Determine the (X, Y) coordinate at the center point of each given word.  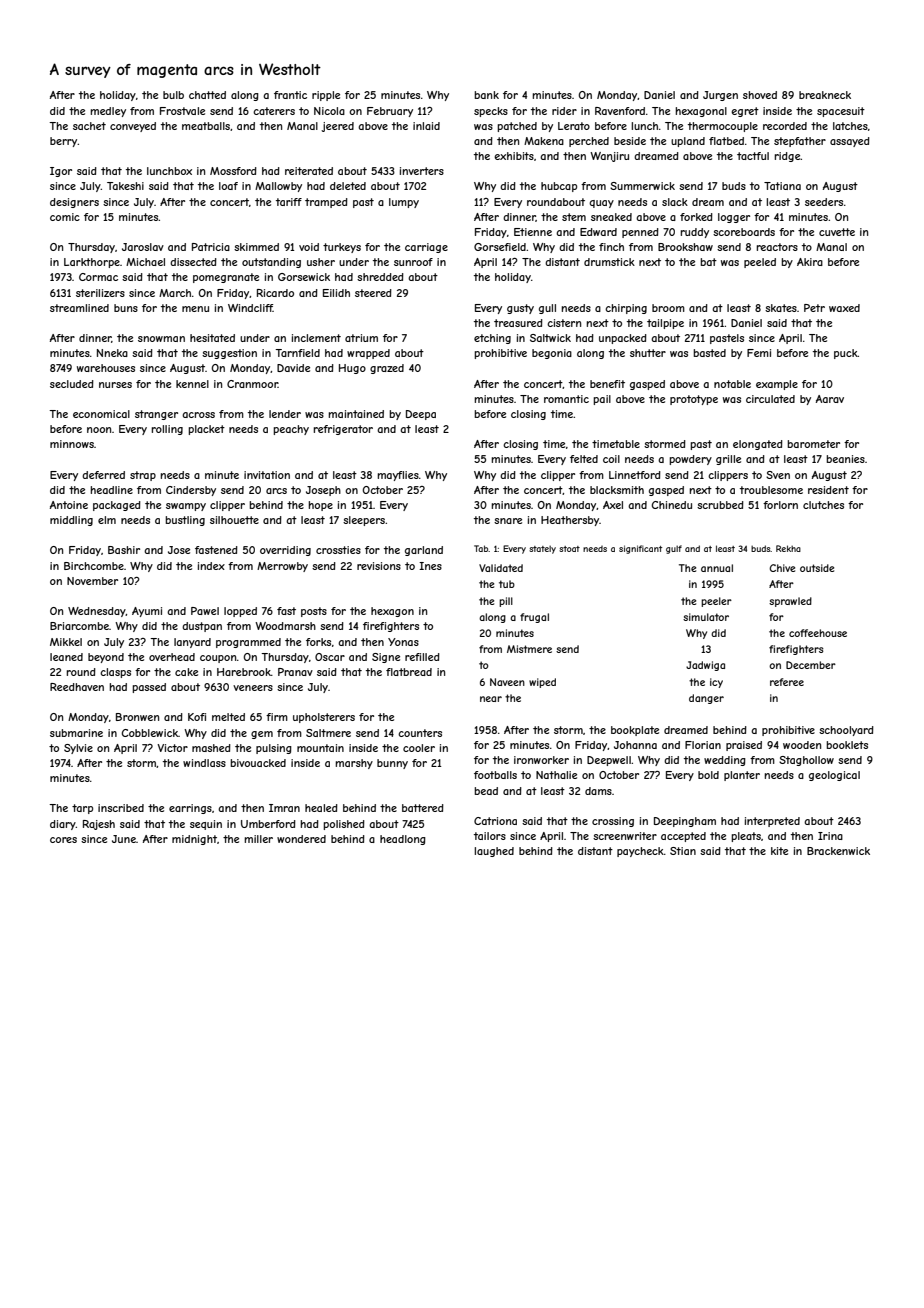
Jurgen (720, 96)
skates (781, 308)
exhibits (514, 156)
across (198, 415)
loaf (228, 186)
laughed (494, 852)
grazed (387, 369)
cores (63, 840)
